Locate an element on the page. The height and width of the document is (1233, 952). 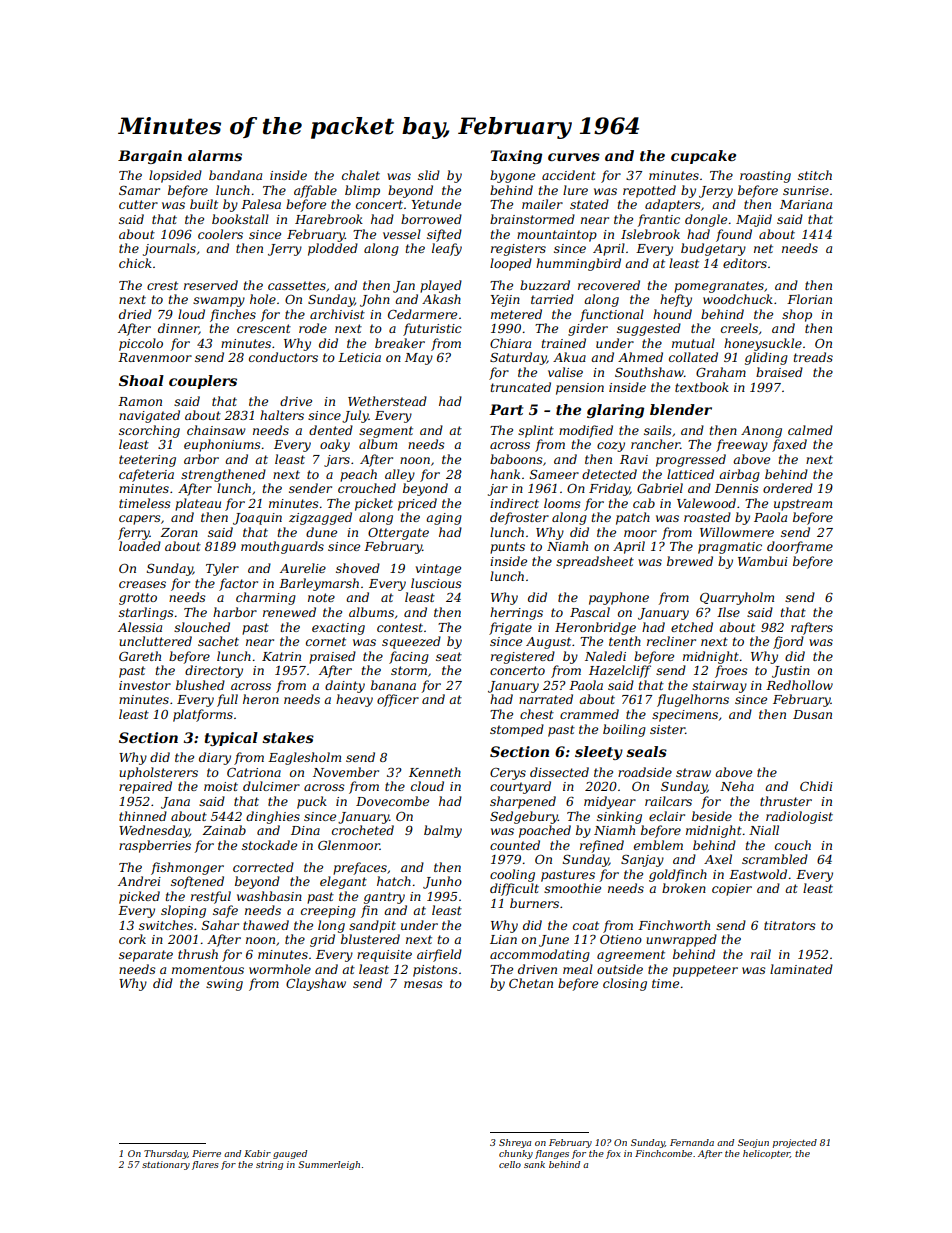
diary is located at coordinates (215, 758).
